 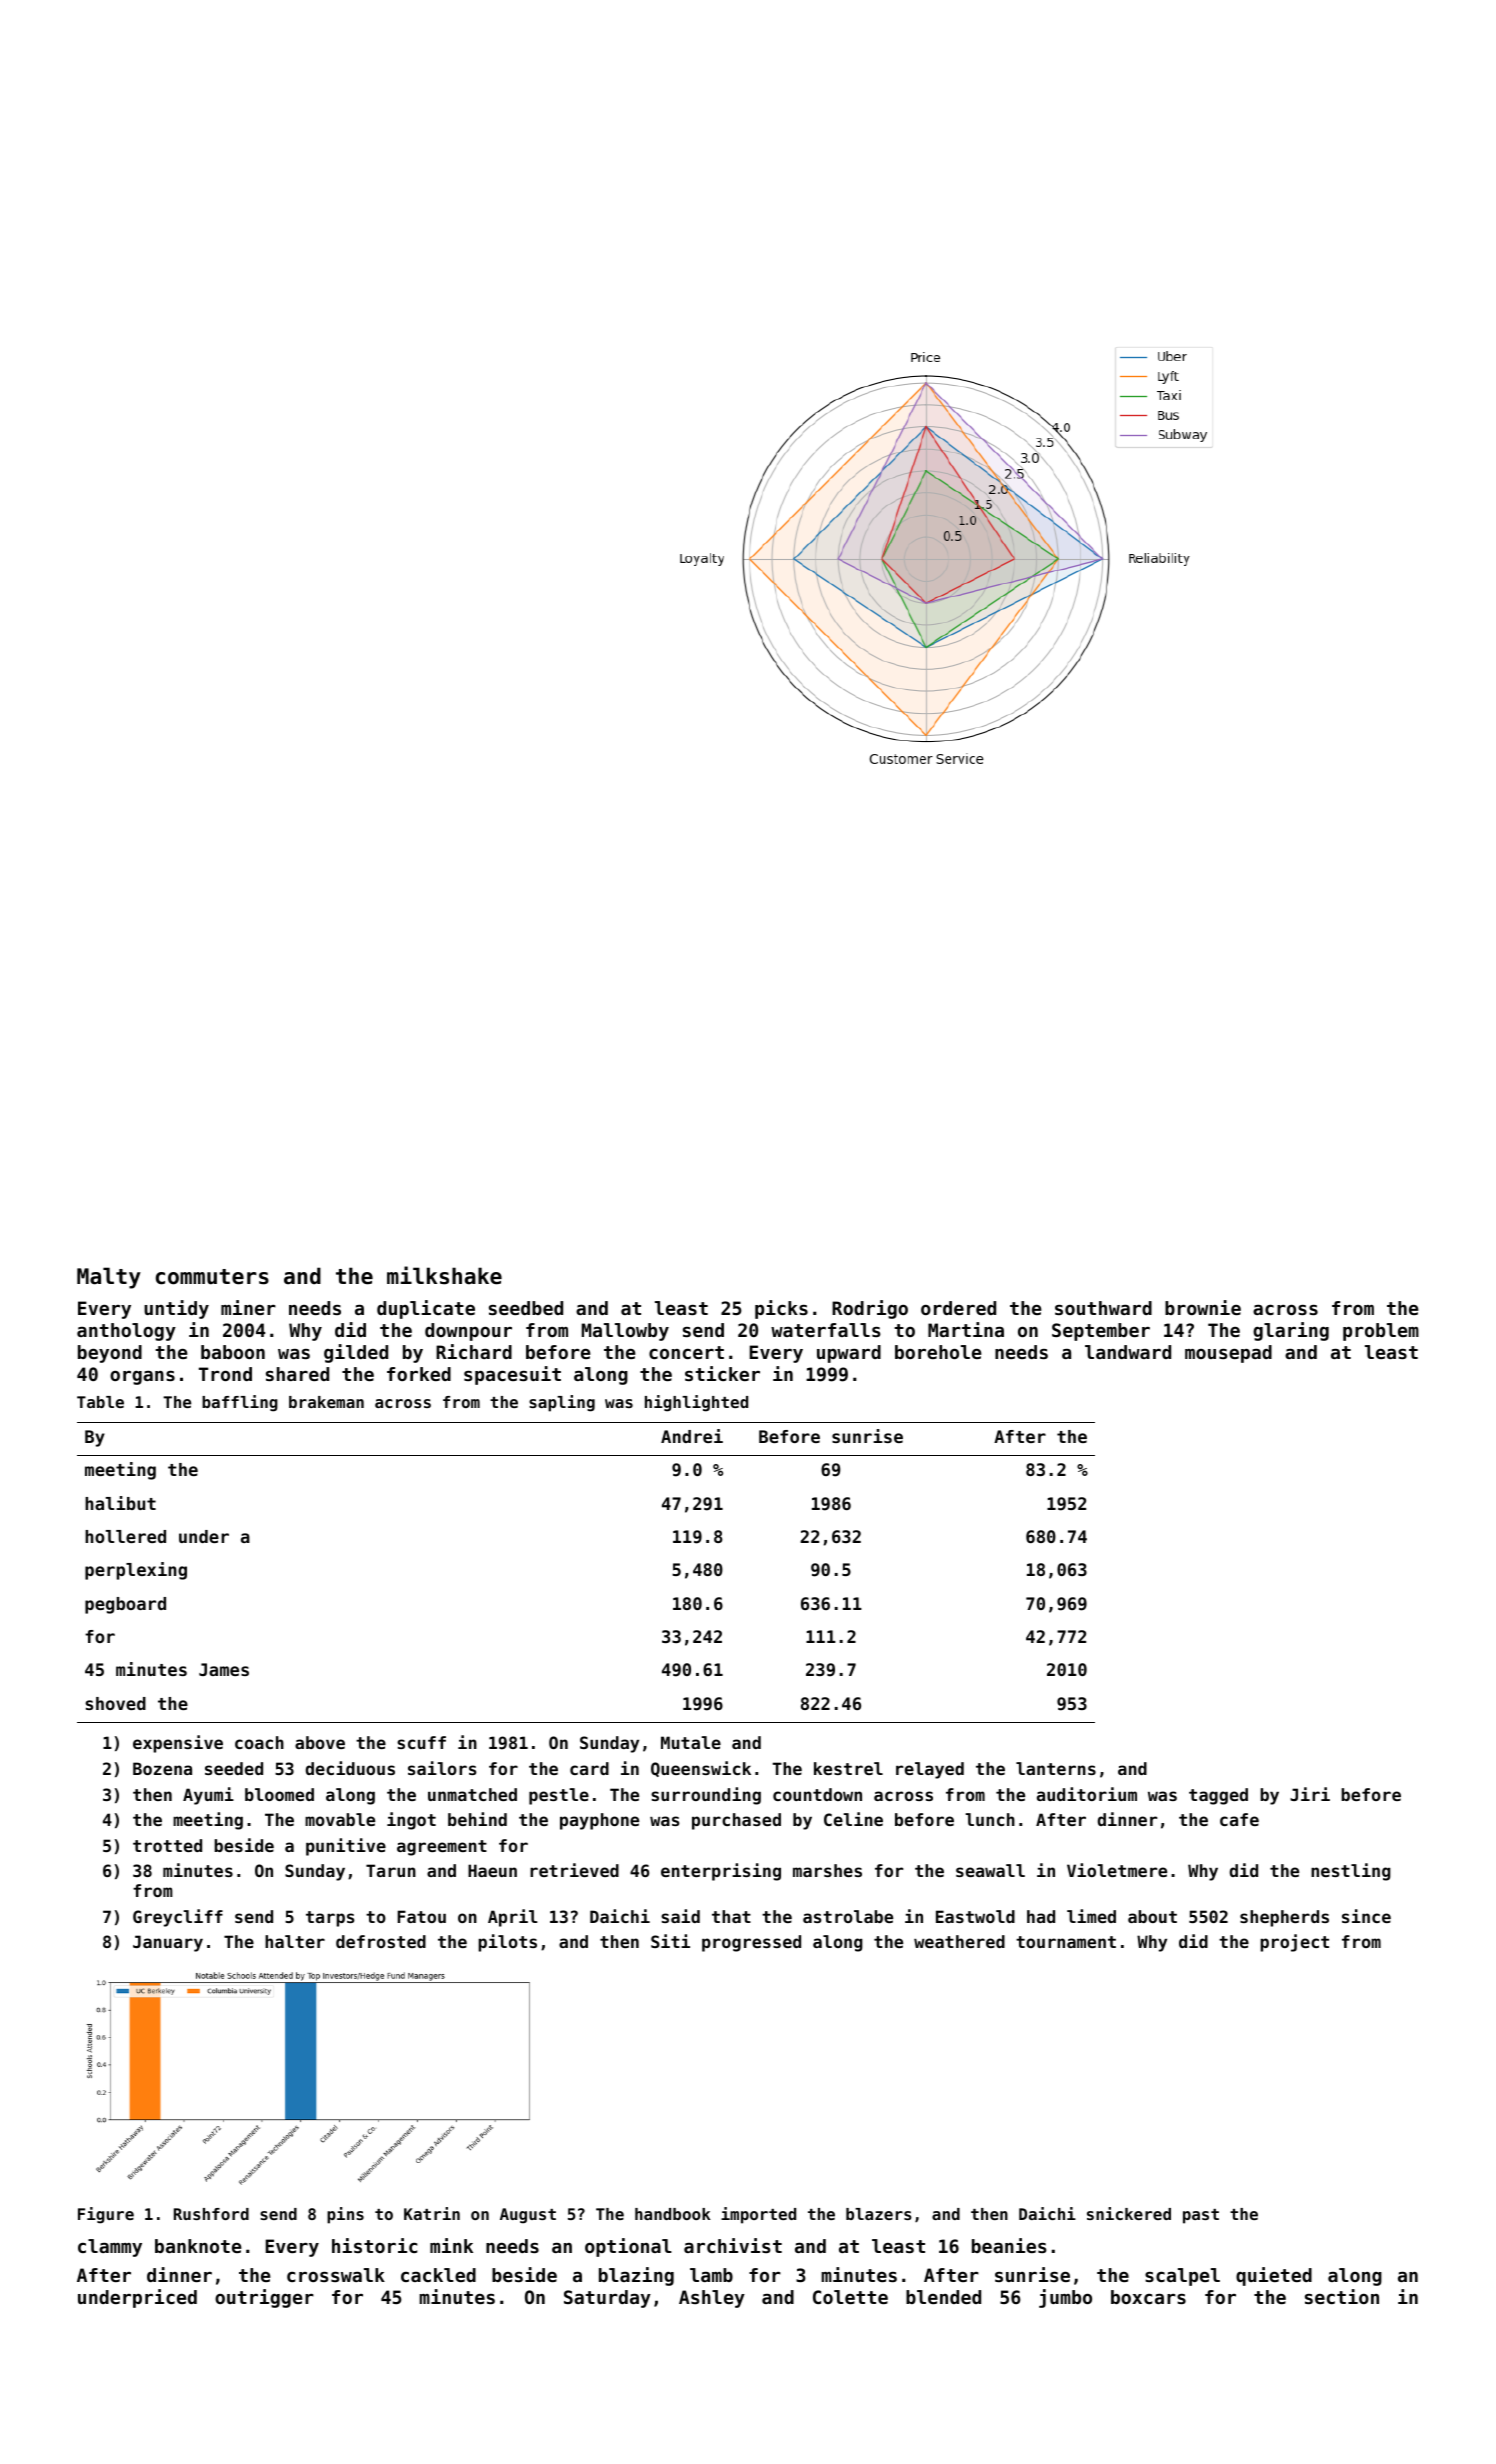 What do you see at coordinates (870, 1309) in the screenshot?
I see `Rodrigo` at bounding box center [870, 1309].
